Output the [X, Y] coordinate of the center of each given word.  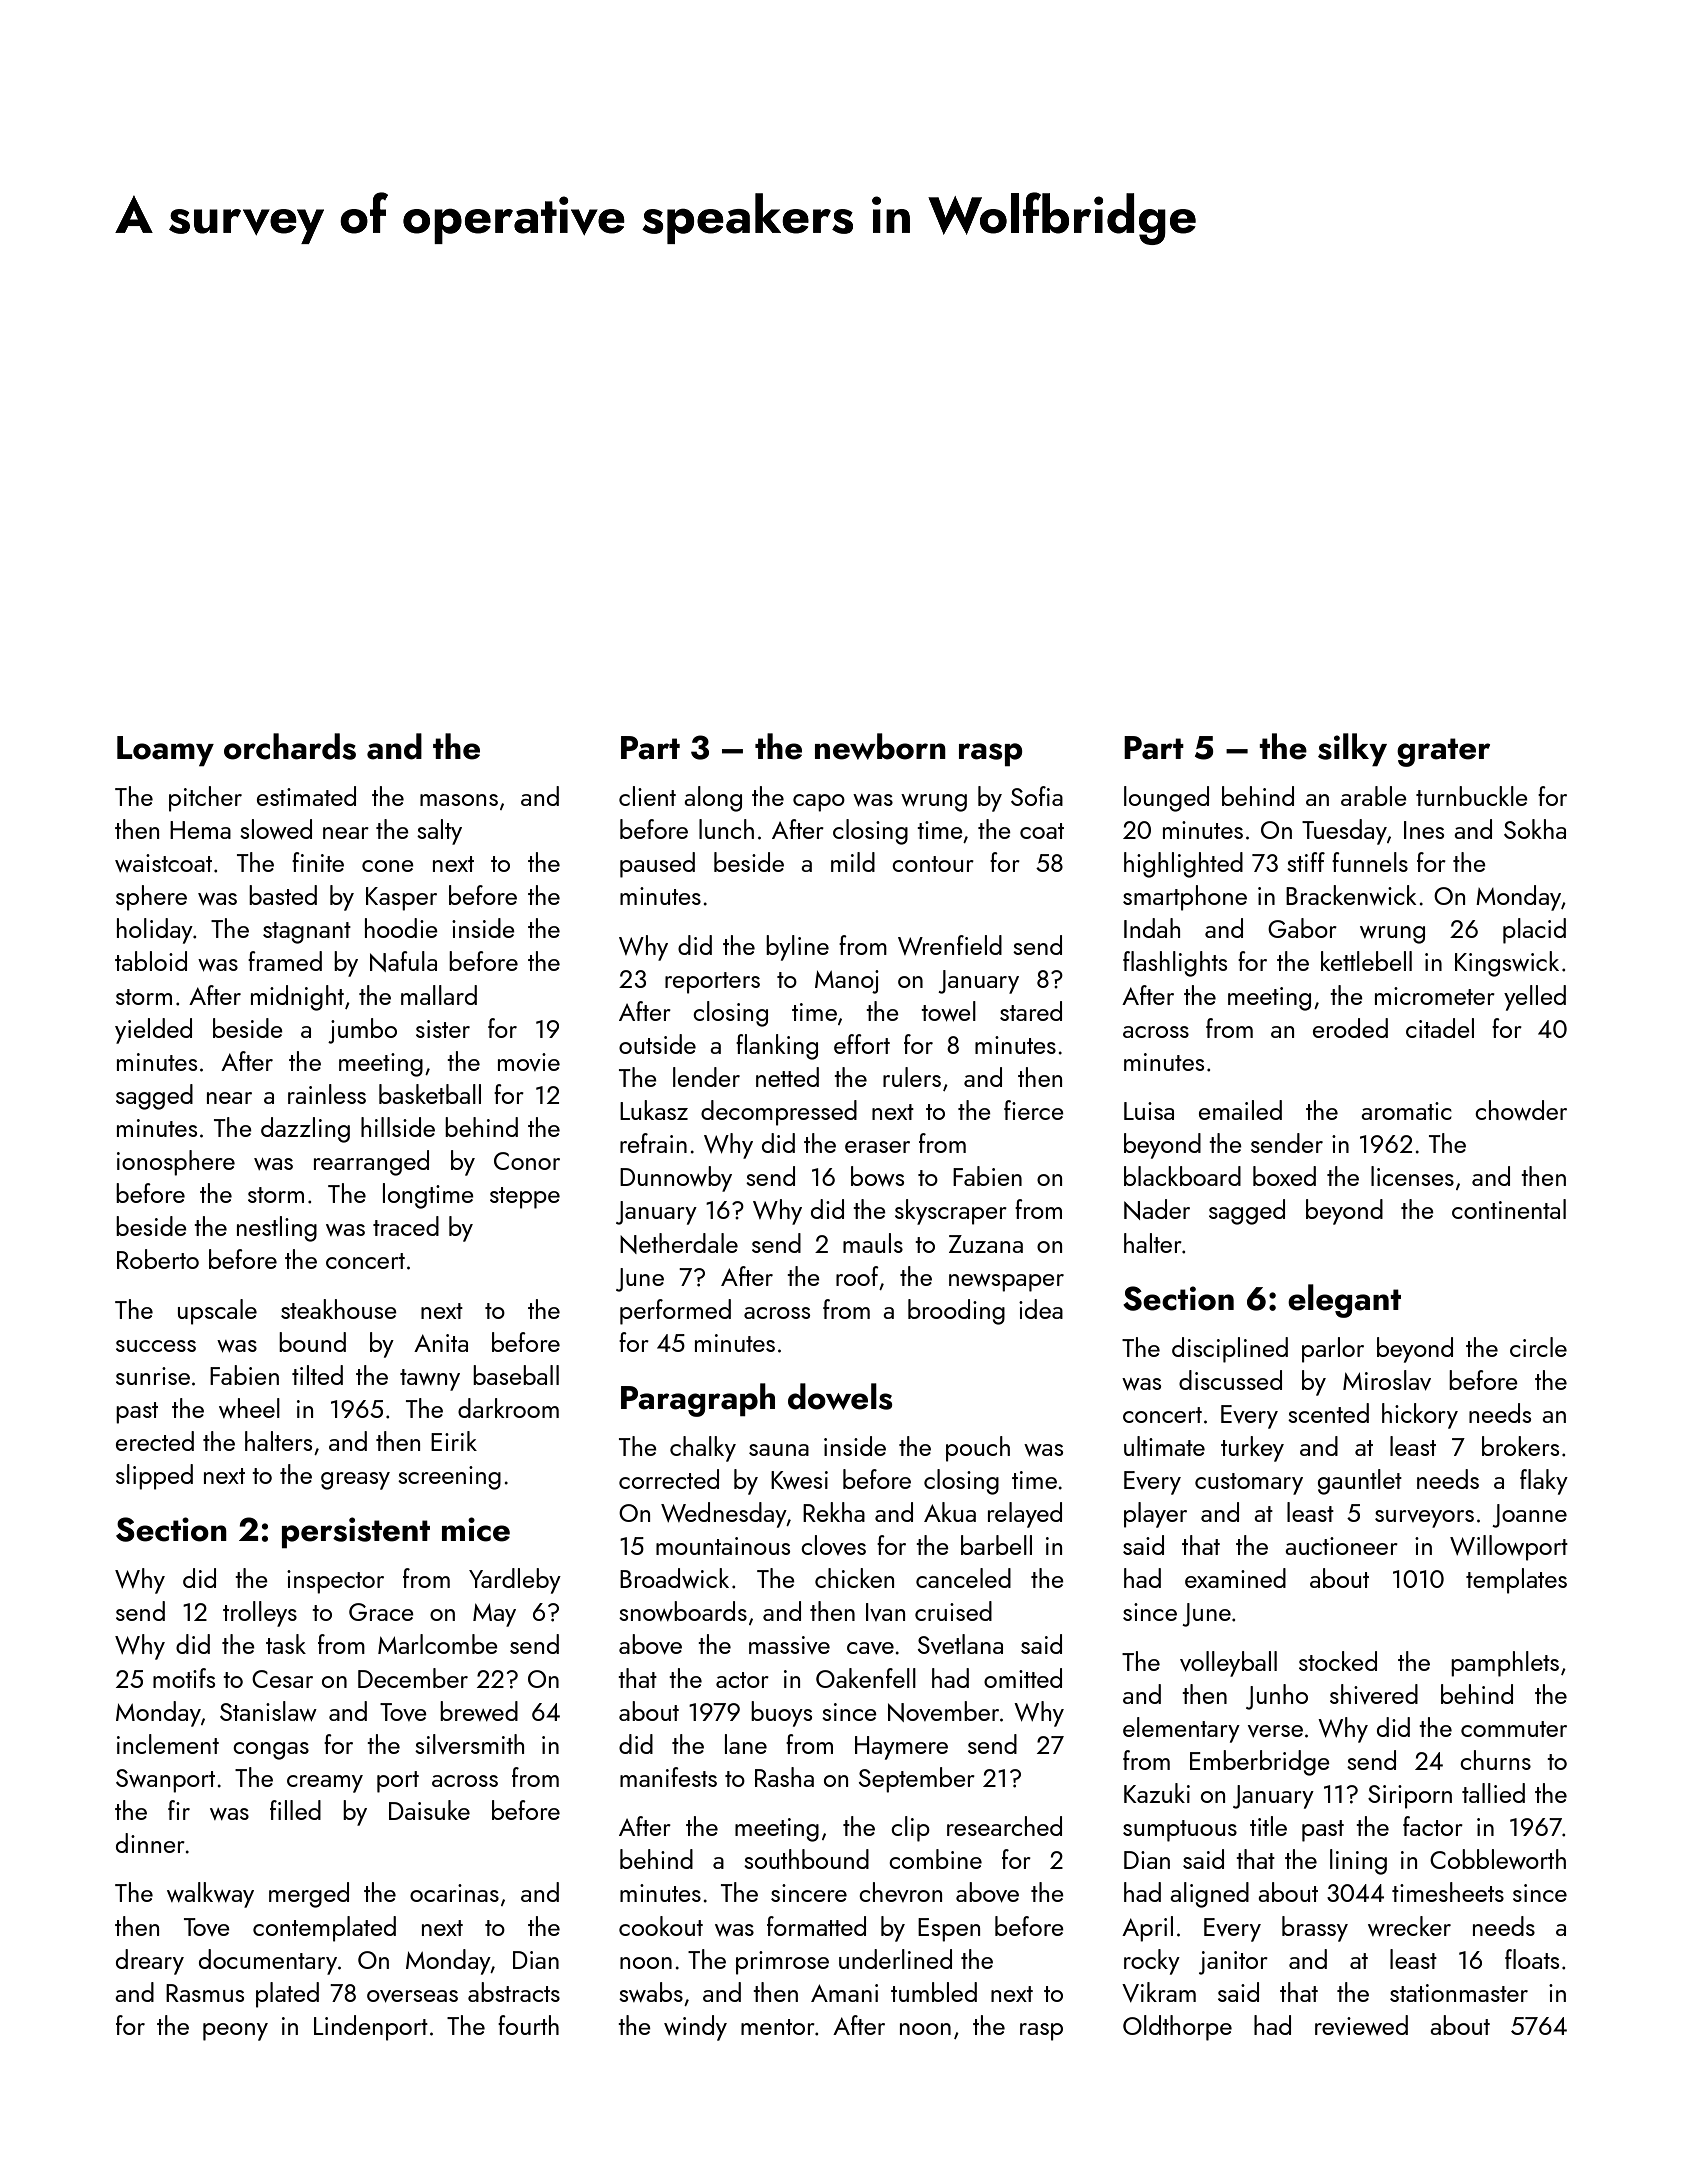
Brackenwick [1351, 895]
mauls [873, 1243]
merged [309, 1895]
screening [449, 1478]
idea [1041, 1309]
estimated [306, 796]
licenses [1412, 1176]
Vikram [1159, 1992]
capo [819, 803]
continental [1509, 1209]
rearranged [371, 1163]
